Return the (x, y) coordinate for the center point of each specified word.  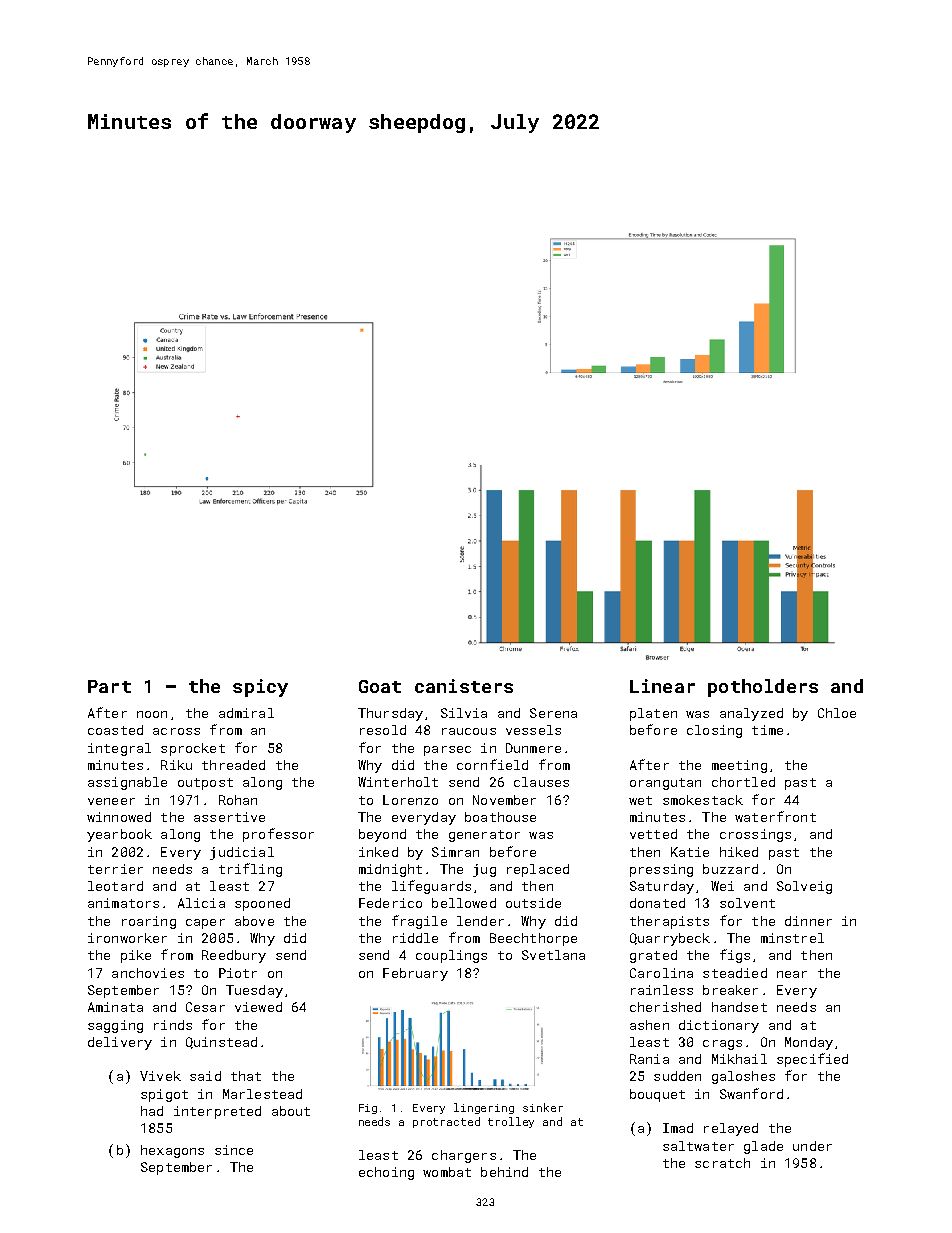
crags (722, 1045)
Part (109, 686)
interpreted (217, 1112)
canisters (464, 686)
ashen (649, 1025)
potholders (763, 688)
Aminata (115, 1007)
